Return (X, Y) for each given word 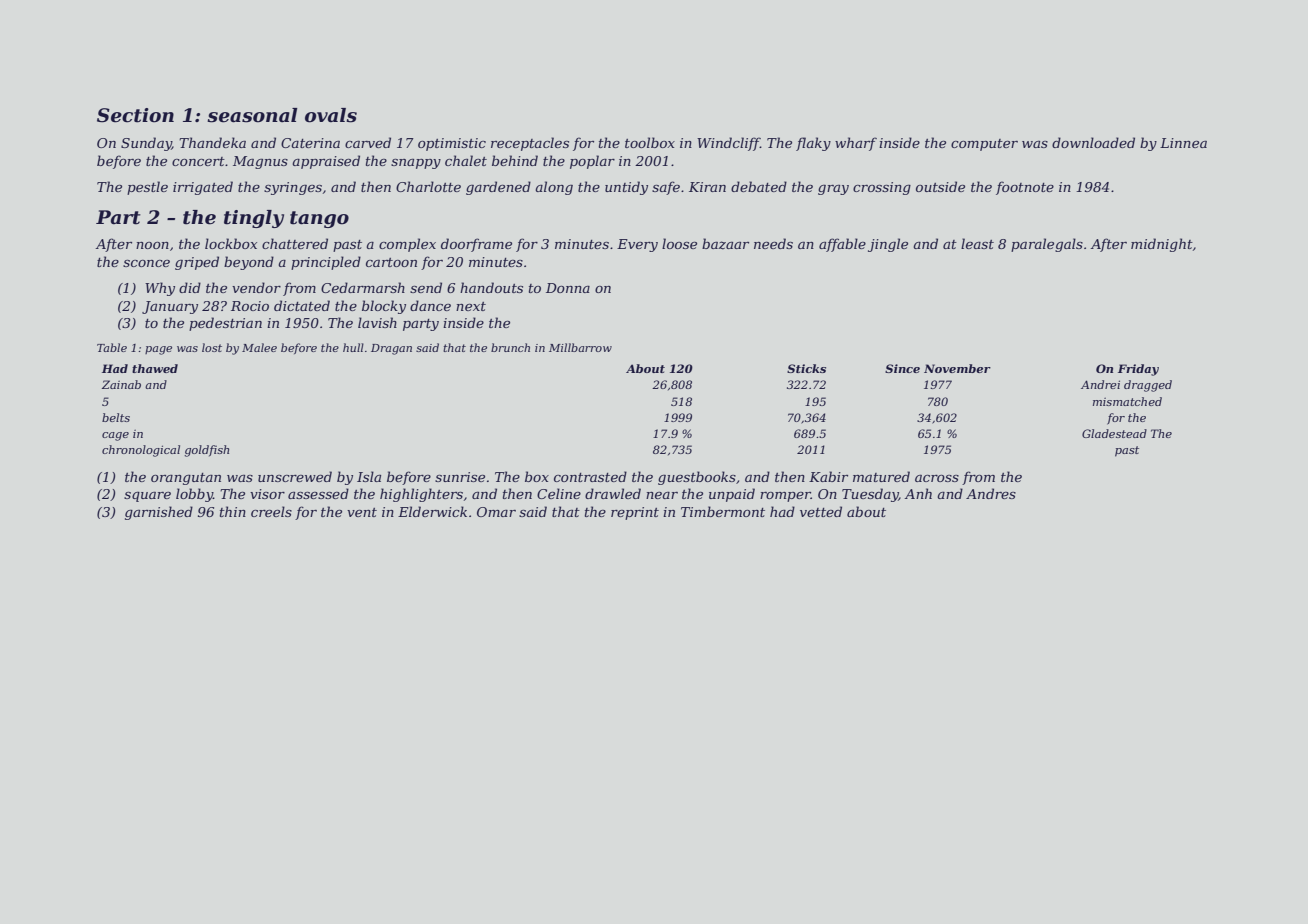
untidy (626, 188)
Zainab (121, 384)
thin (233, 511)
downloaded (1093, 142)
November (957, 368)
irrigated (203, 188)
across (937, 478)
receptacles (530, 144)
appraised (326, 162)
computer (984, 145)
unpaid (732, 495)
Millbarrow (580, 347)
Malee (259, 347)
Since (902, 368)
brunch (510, 347)
